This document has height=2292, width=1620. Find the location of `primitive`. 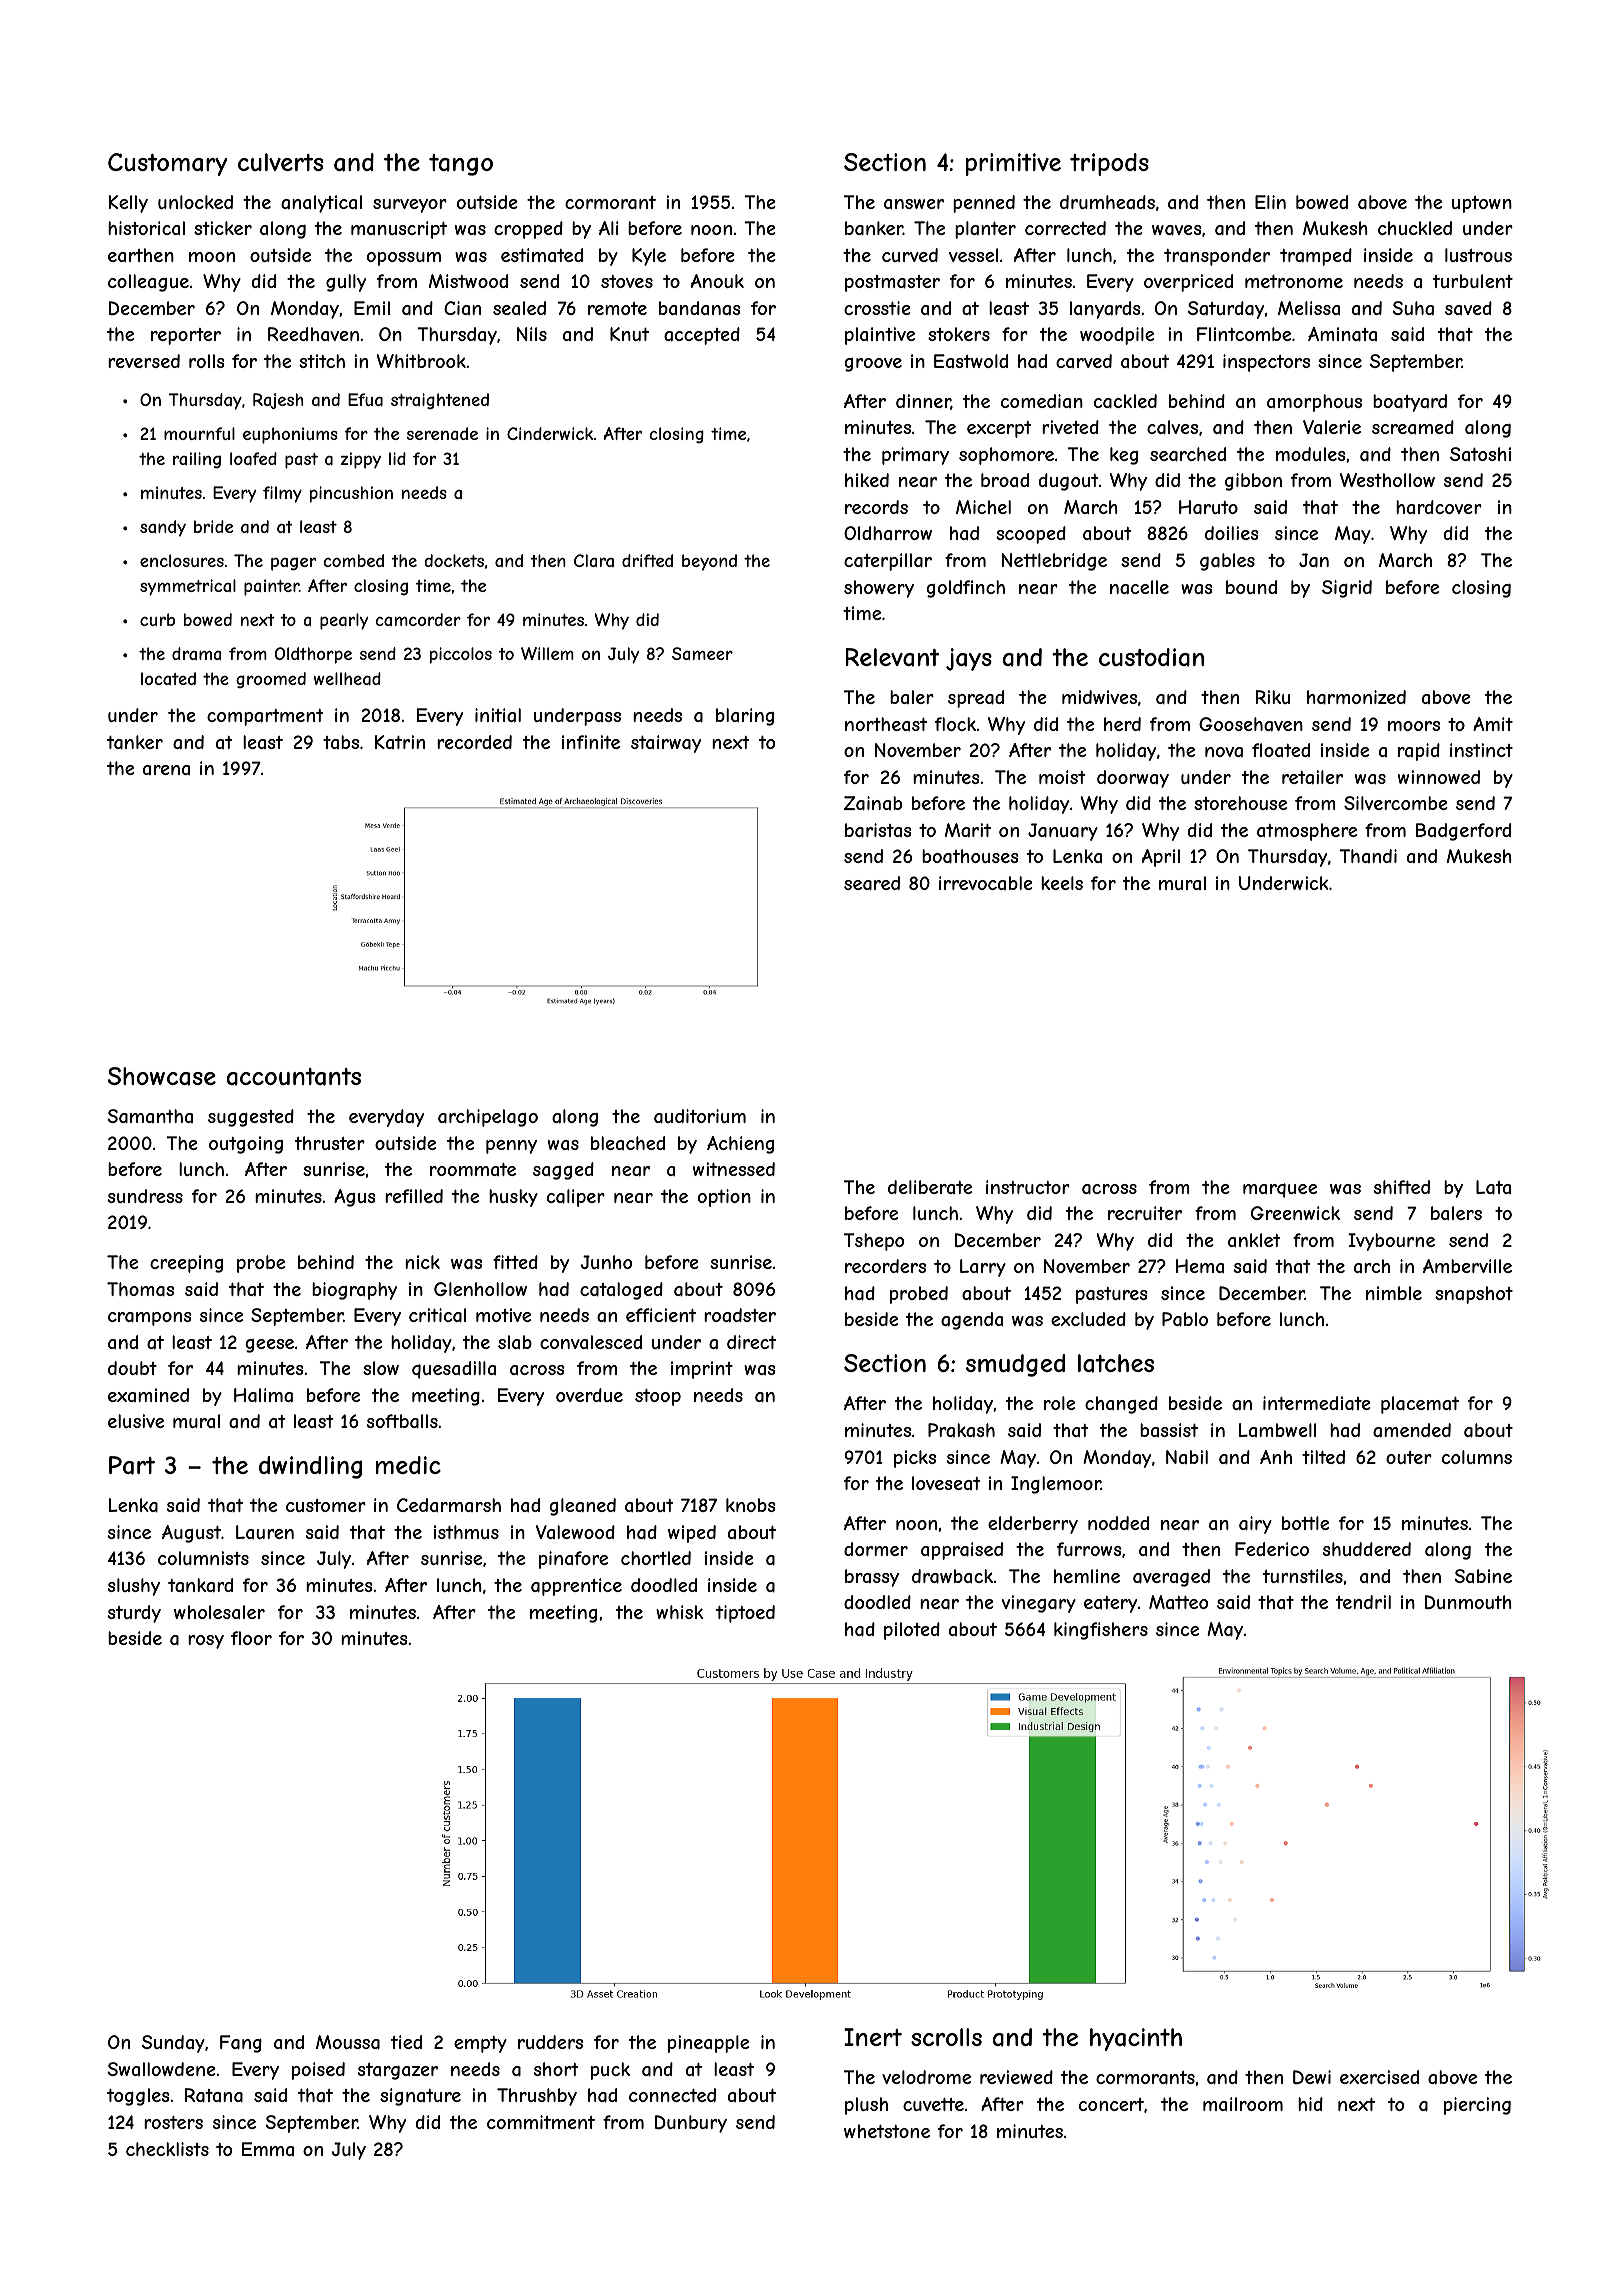

primitive is located at coordinates (1013, 164).
